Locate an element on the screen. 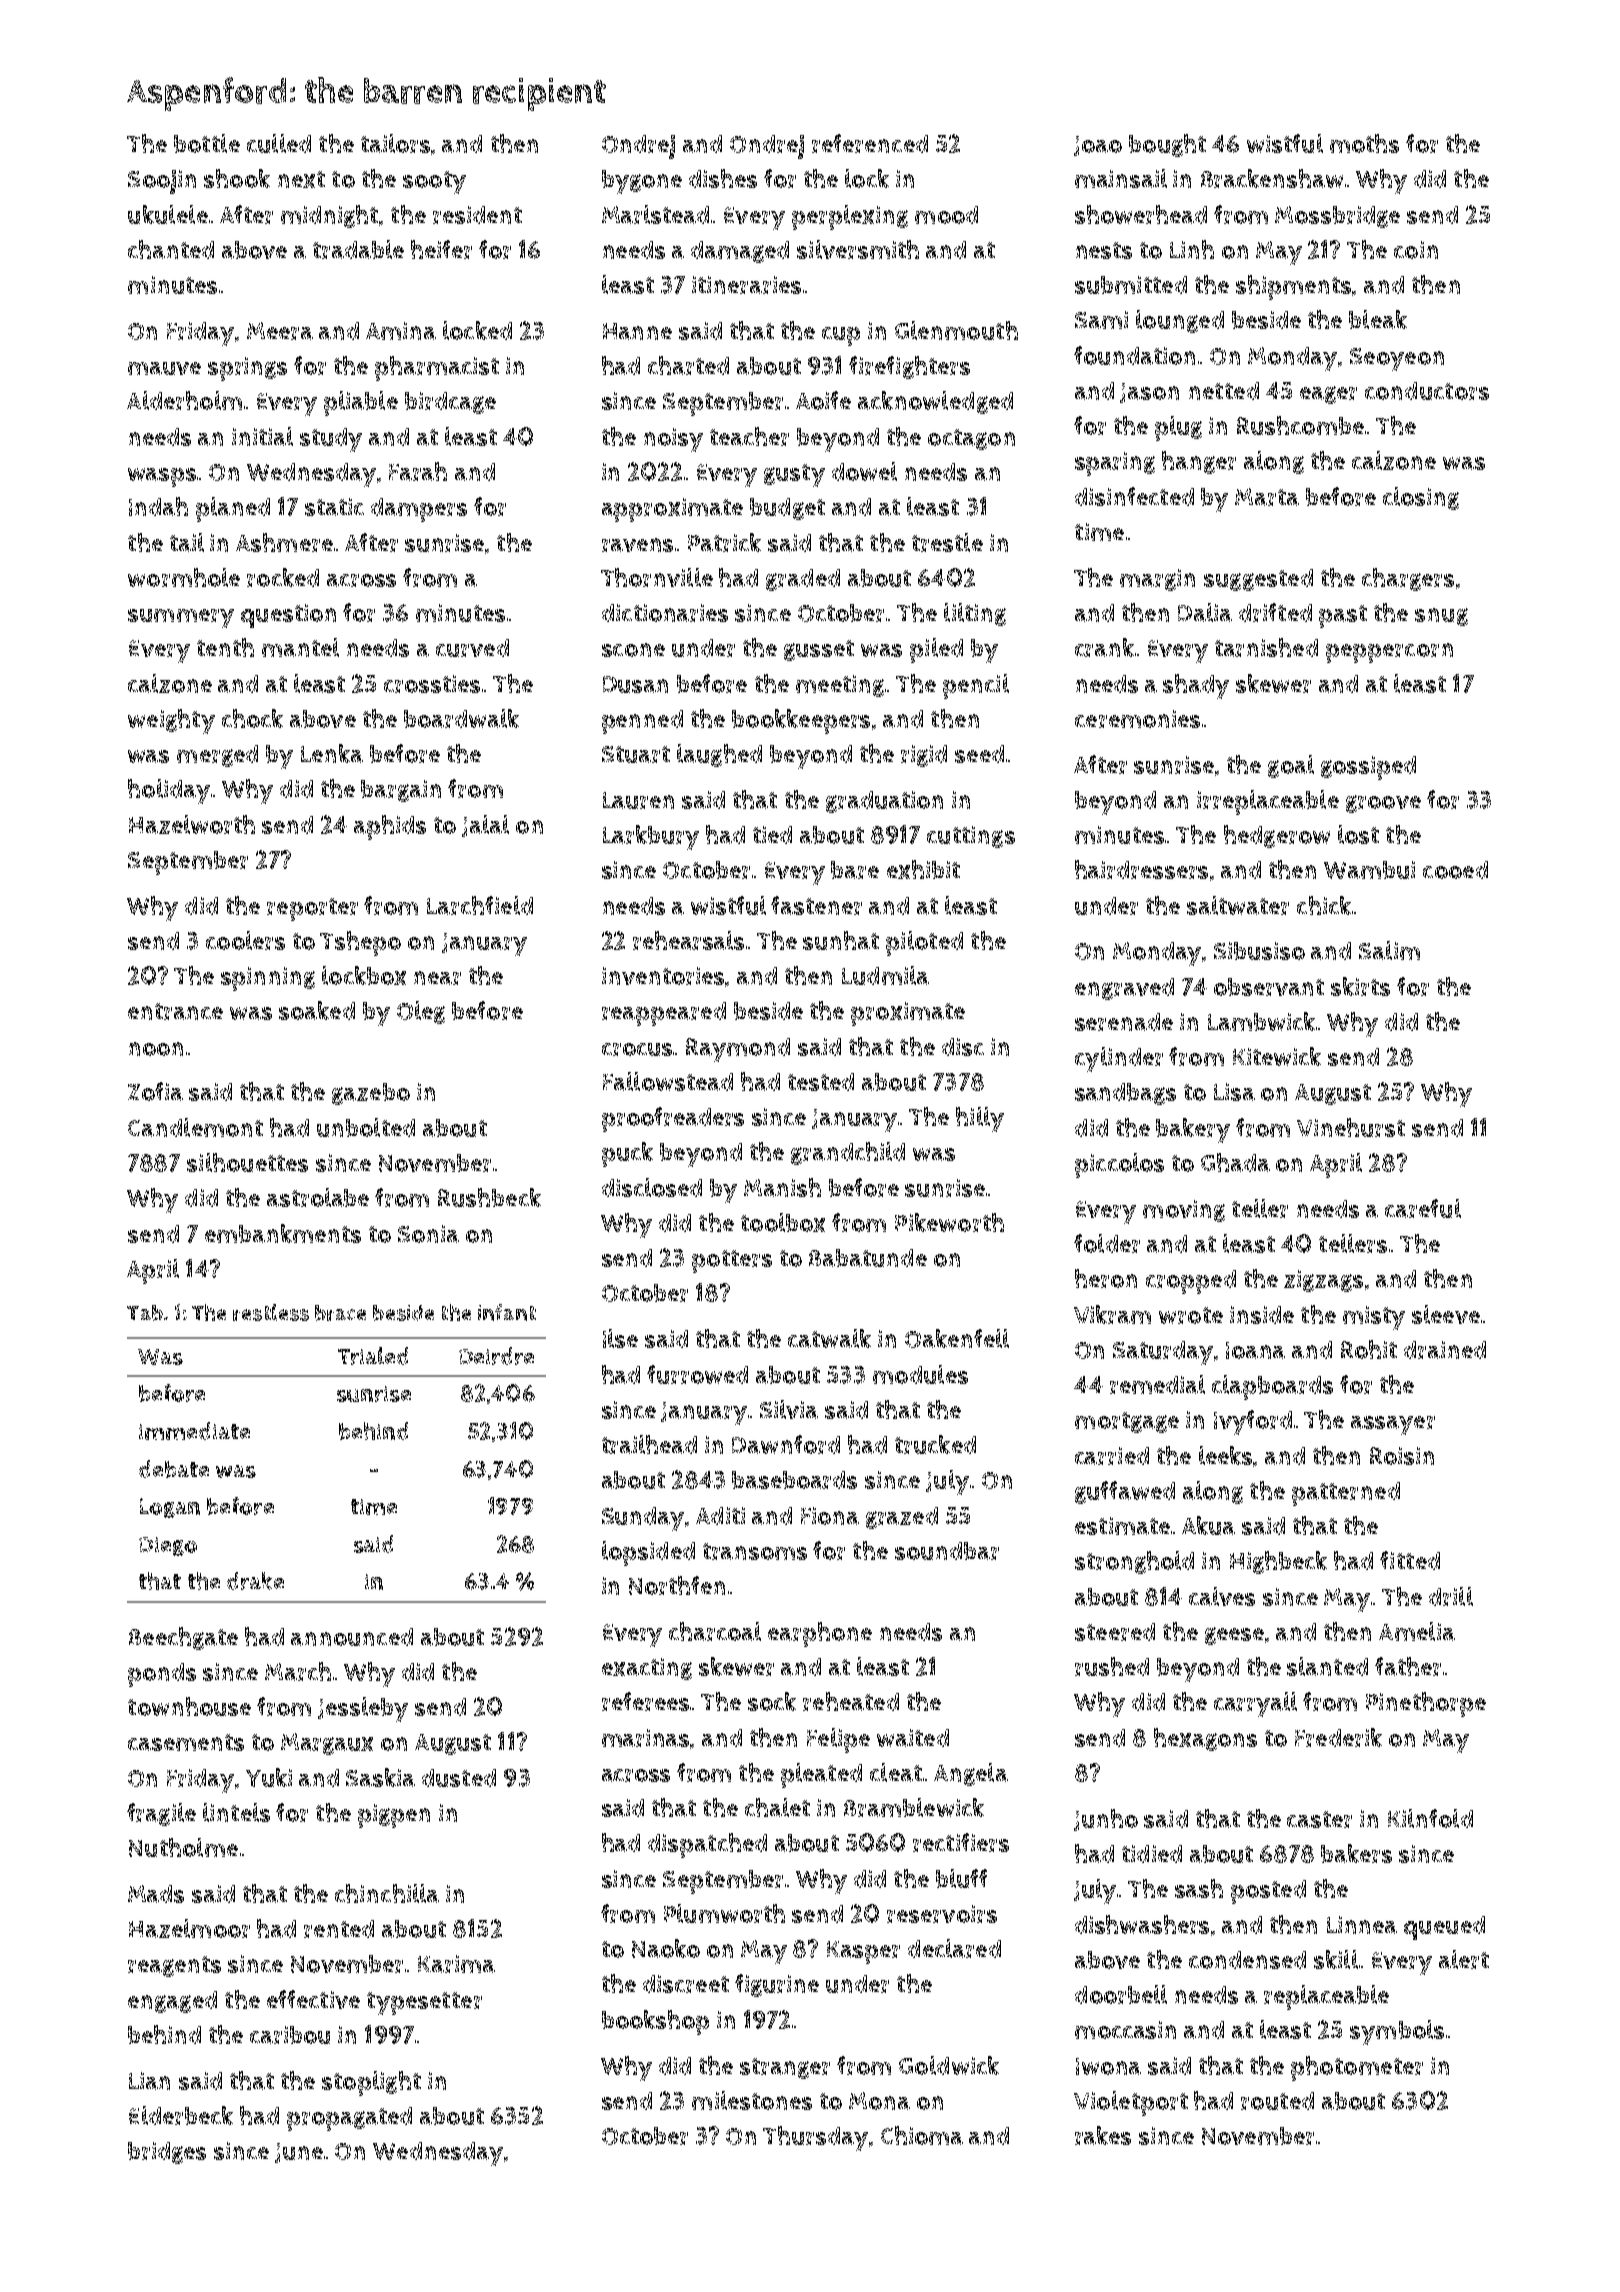 This screenshot has width=1620, height=2292. Thursday is located at coordinates (815, 2138).
